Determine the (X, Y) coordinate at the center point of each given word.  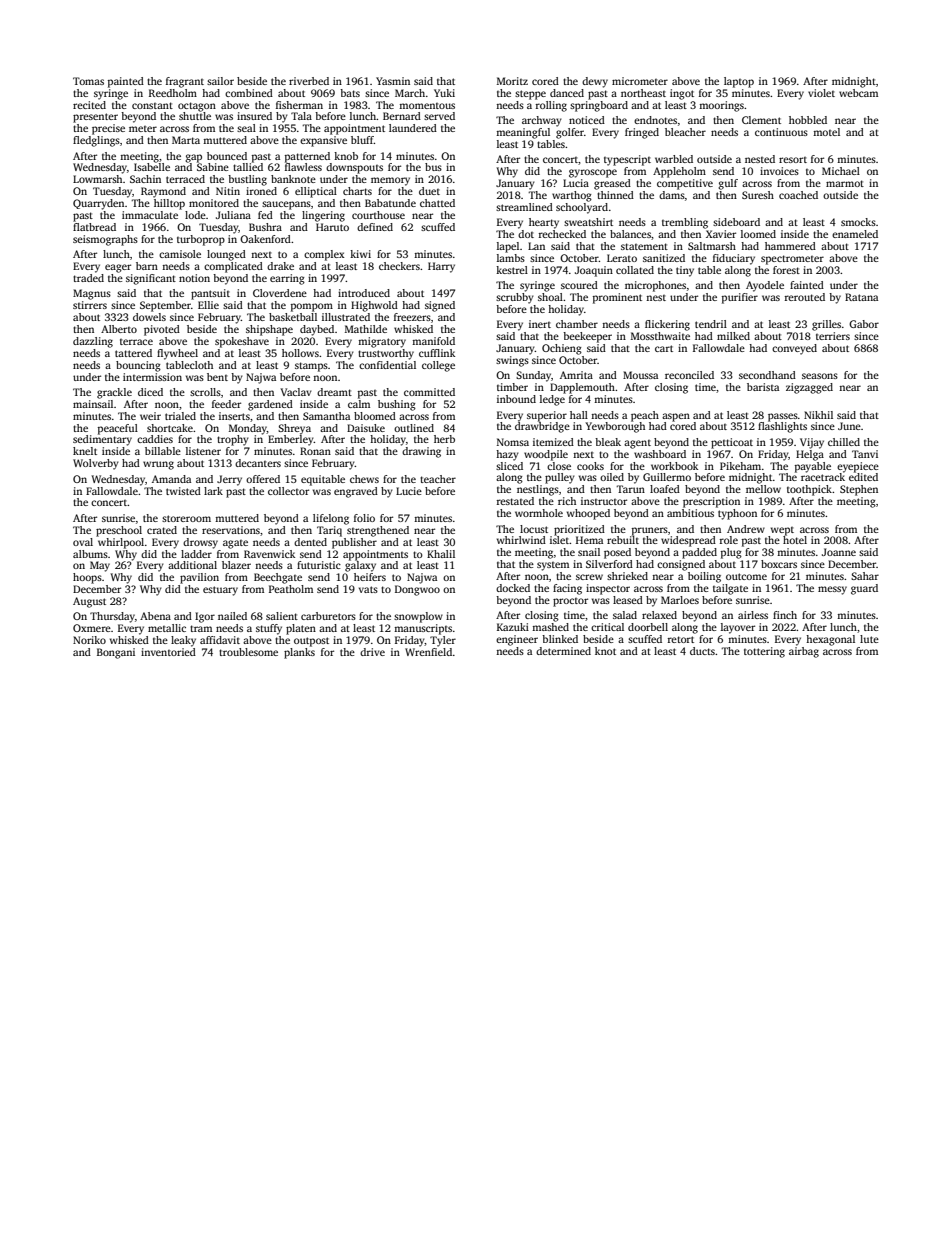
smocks (858, 222)
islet (560, 540)
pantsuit (210, 294)
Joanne (839, 552)
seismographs (105, 240)
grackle (114, 393)
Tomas (88, 81)
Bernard (402, 116)
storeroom (186, 518)
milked (733, 336)
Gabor (864, 324)
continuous (781, 132)
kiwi (360, 254)
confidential (387, 365)
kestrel (512, 270)
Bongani (116, 653)
